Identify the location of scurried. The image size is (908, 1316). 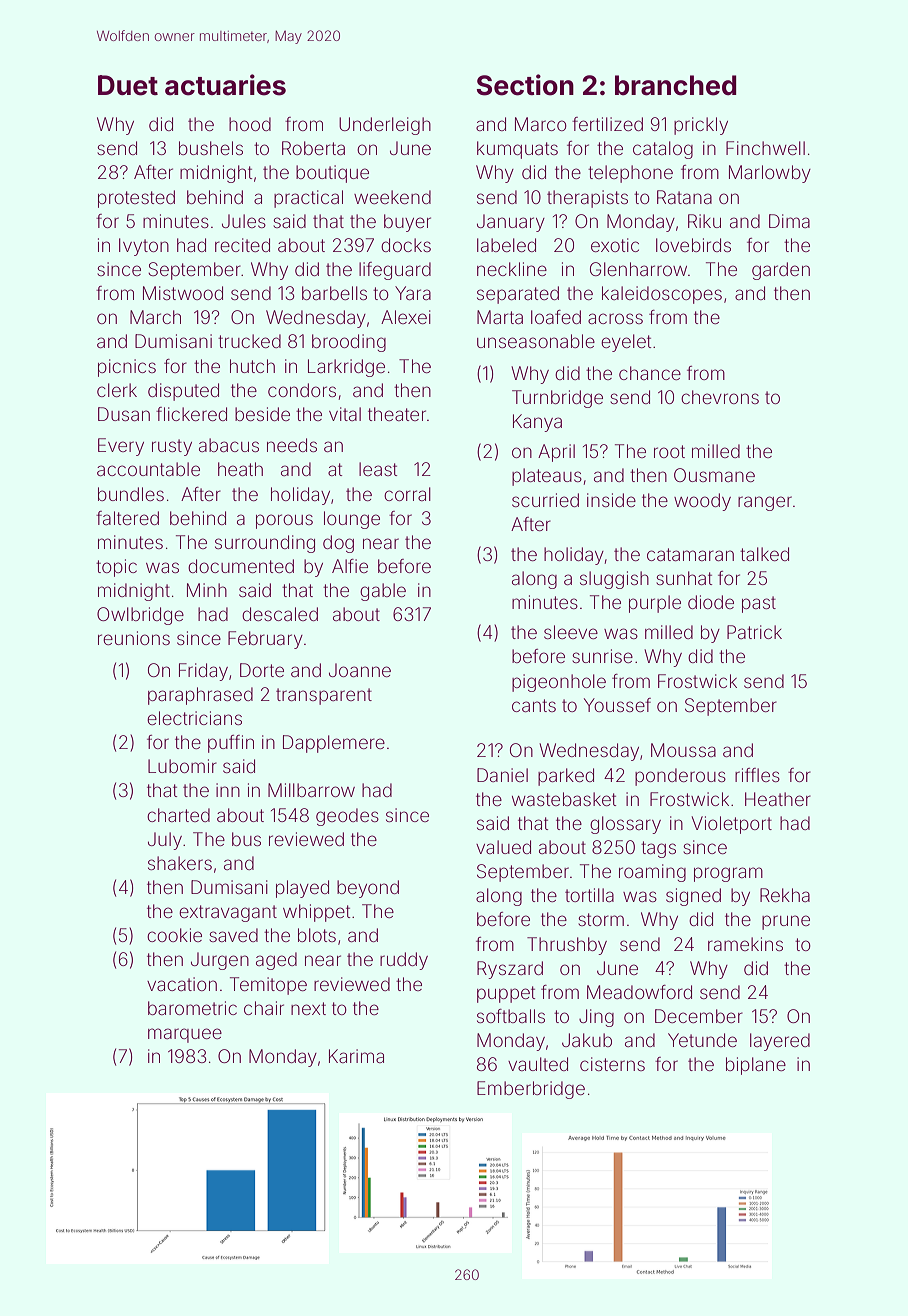
(545, 500).
